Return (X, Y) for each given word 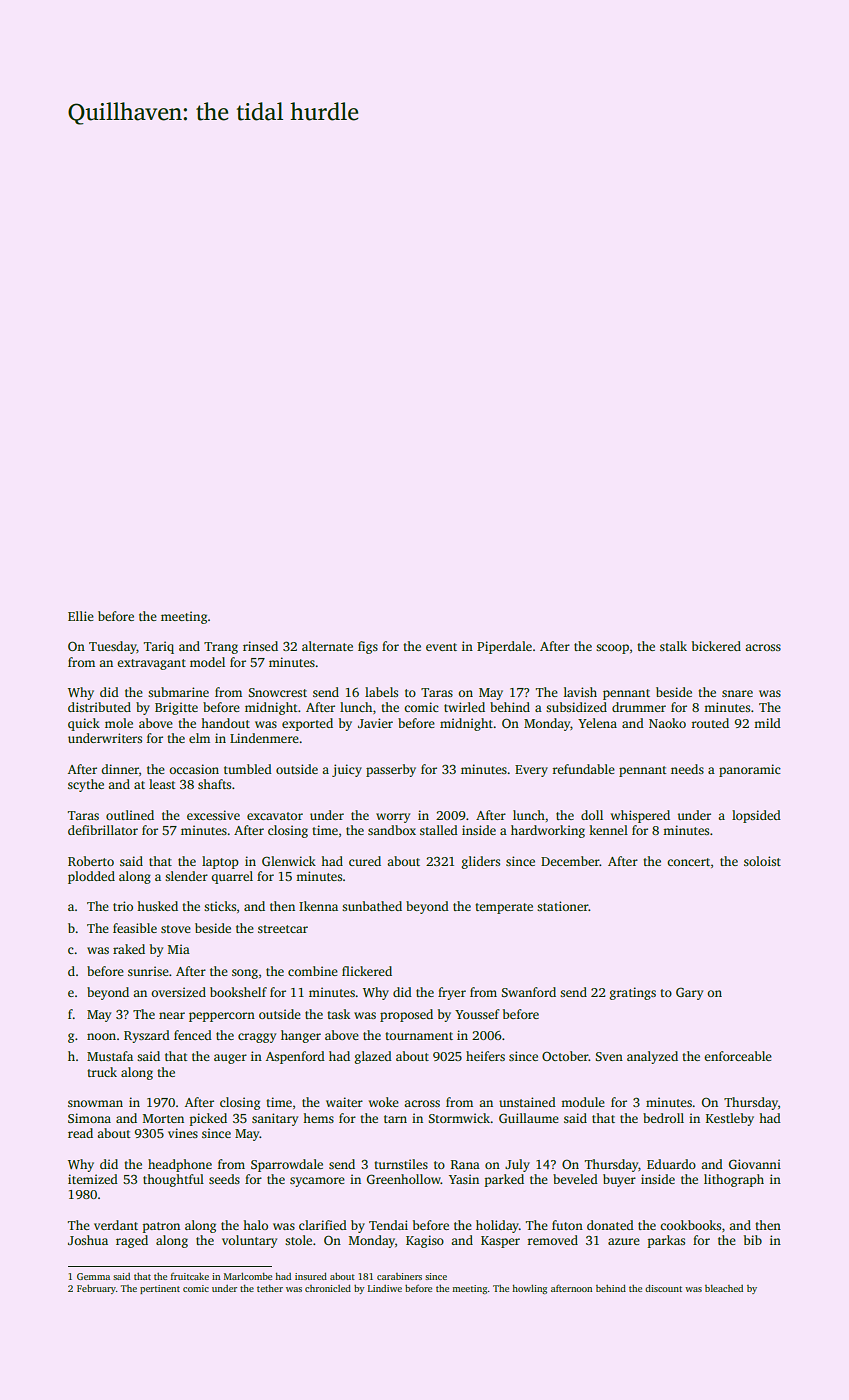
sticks (220, 906)
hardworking (548, 831)
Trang (221, 648)
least (162, 784)
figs (368, 647)
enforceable (738, 1056)
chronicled (328, 1288)
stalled (439, 830)
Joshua (88, 1240)
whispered (640, 816)
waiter (344, 1102)
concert (688, 862)
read (80, 1133)
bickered (716, 646)
